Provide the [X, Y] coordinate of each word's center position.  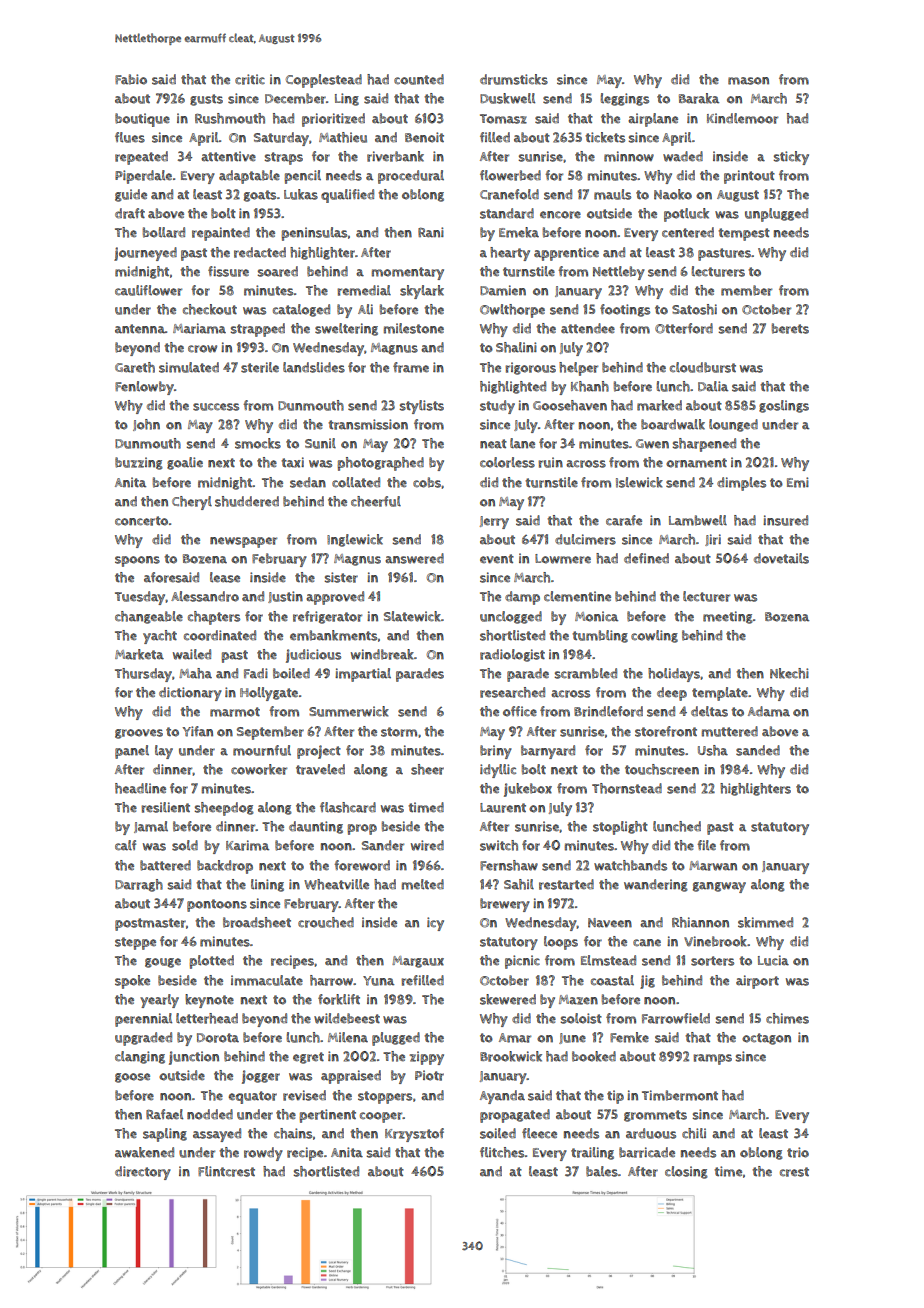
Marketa [139, 654]
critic [250, 79]
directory [143, 1173]
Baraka [699, 98]
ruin [550, 462]
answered [414, 558]
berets [790, 328]
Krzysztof [414, 1135]
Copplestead [324, 81]
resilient [165, 807]
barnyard [548, 752]
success [216, 407]
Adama [769, 711]
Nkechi [789, 673]
